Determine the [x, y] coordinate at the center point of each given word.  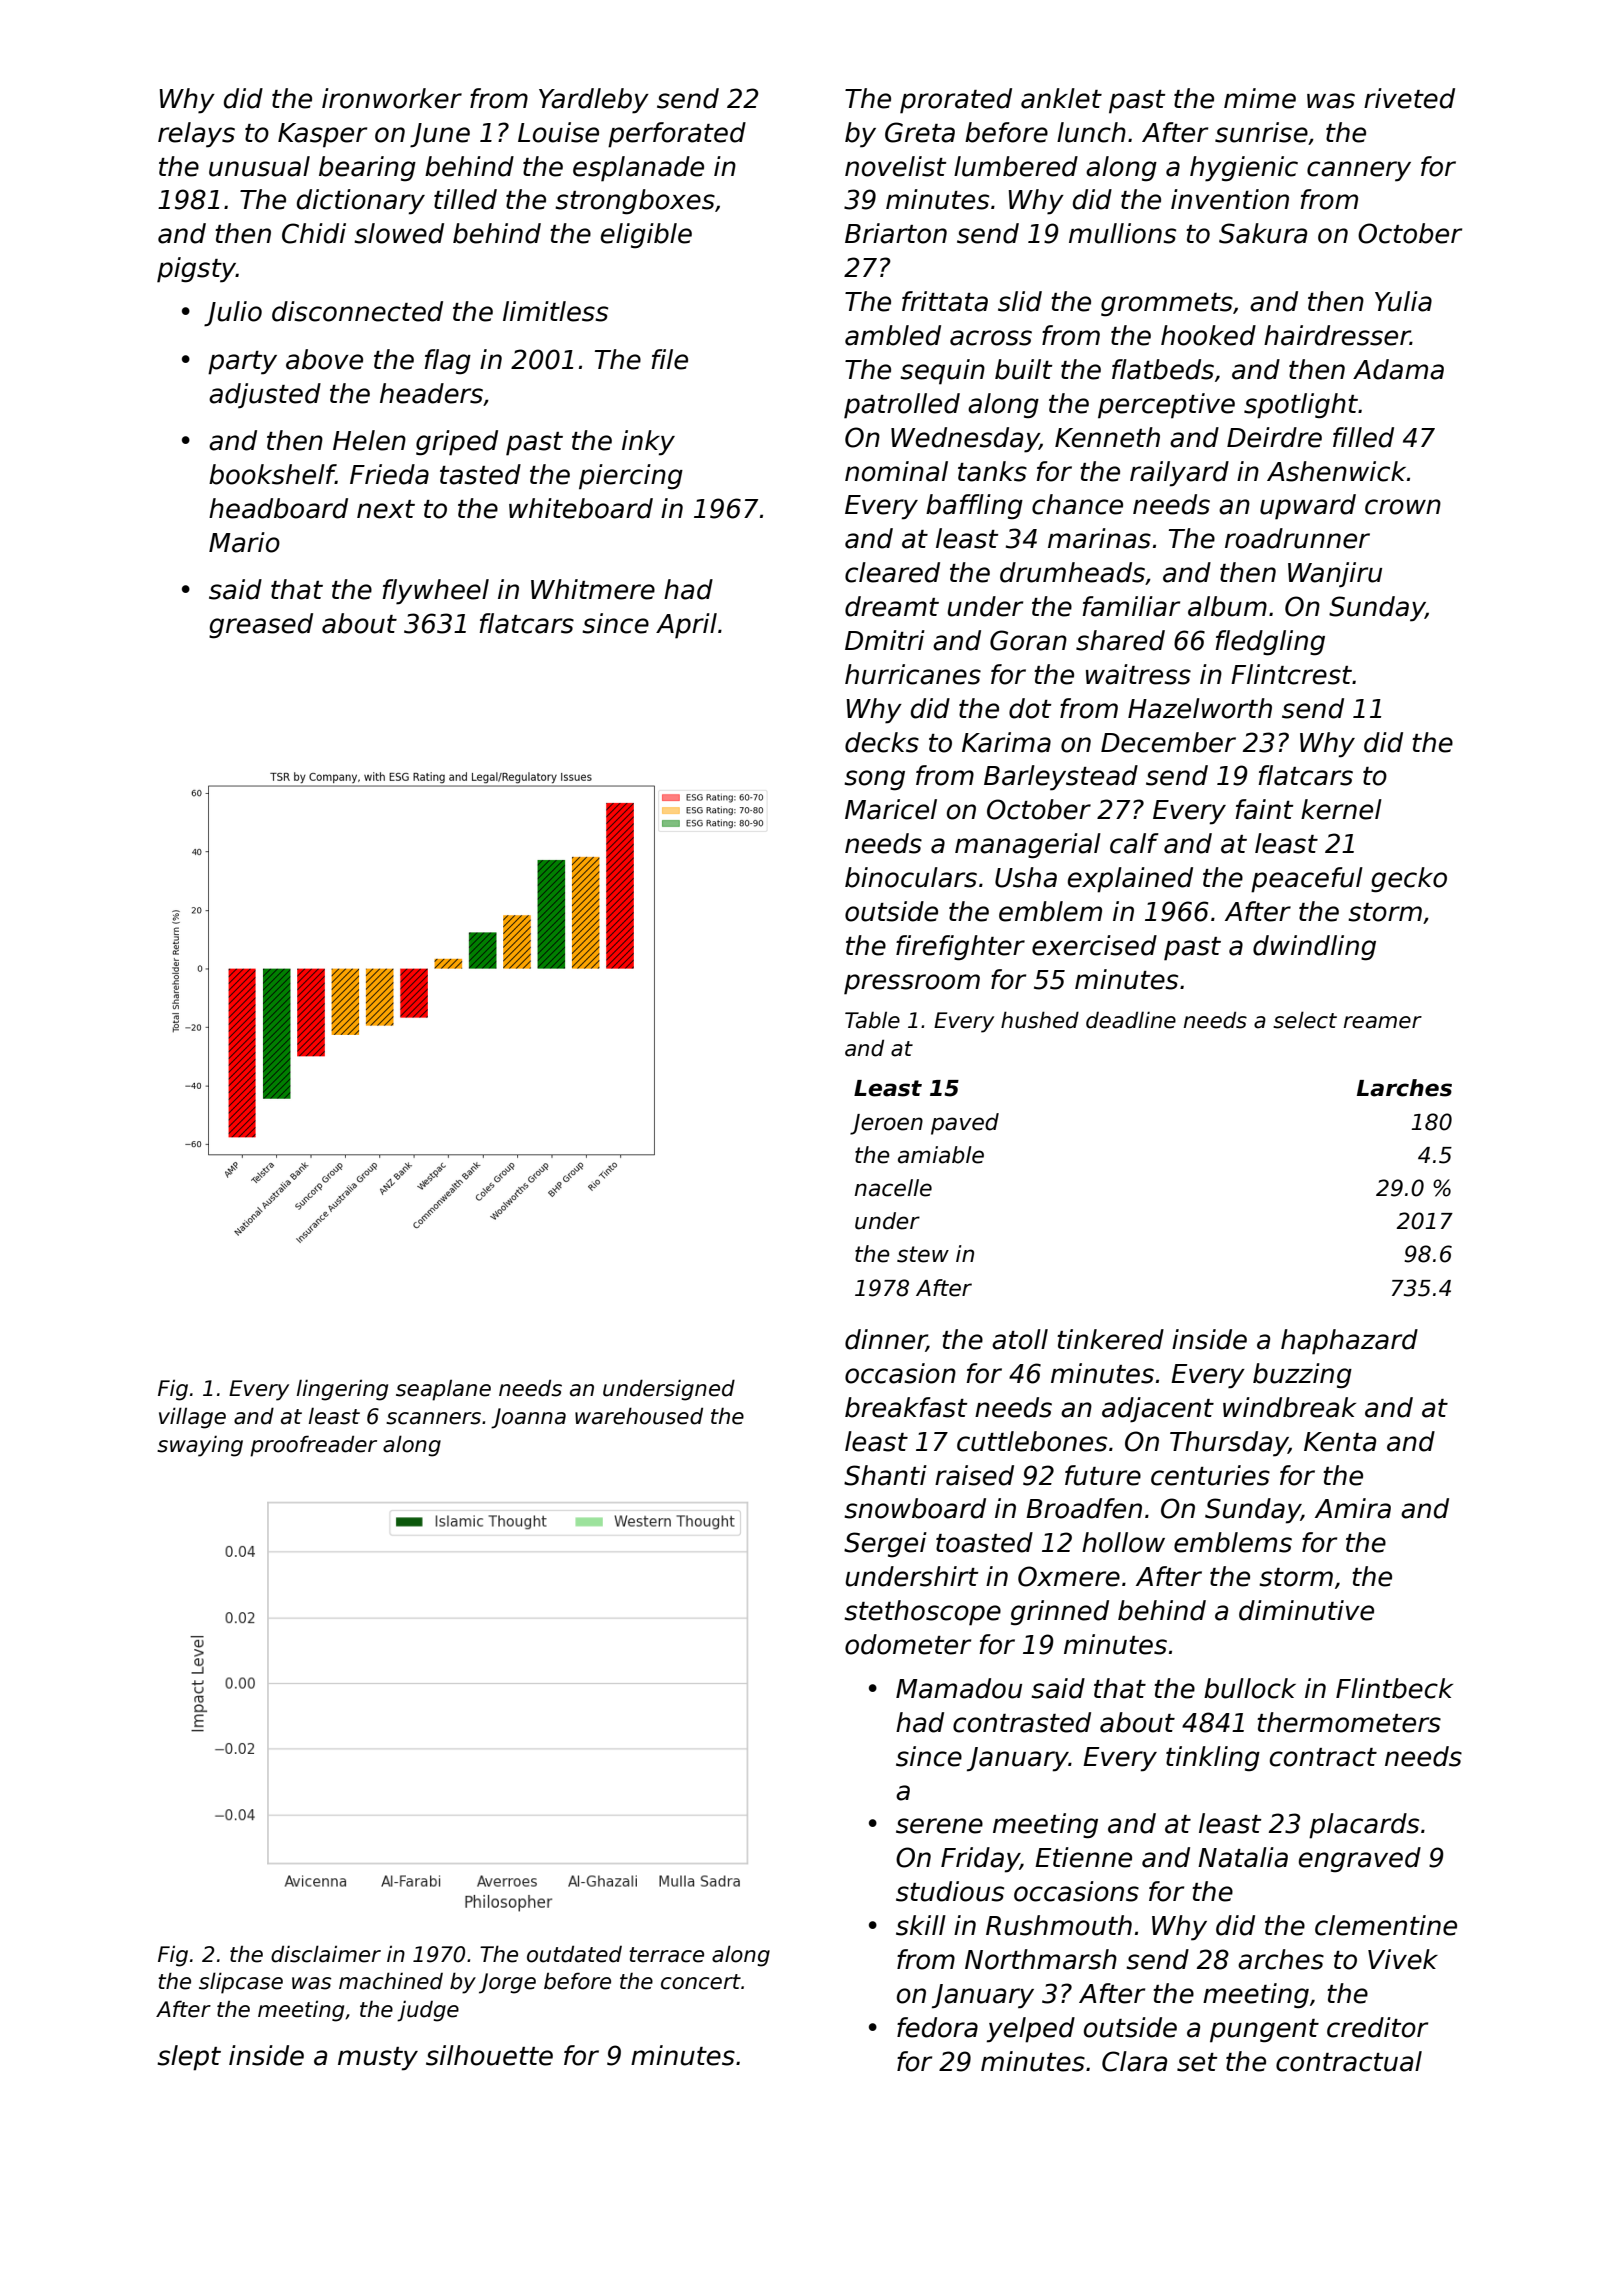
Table [872, 1020]
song [874, 780]
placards [1364, 1826]
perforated [677, 135]
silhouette [489, 2055]
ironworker [392, 98]
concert [701, 1982]
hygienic [1244, 169]
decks [882, 742]
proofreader [313, 1446]
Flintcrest [1291, 674]
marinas [1099, 538]
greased [261, 626]
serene [939, 1826]
